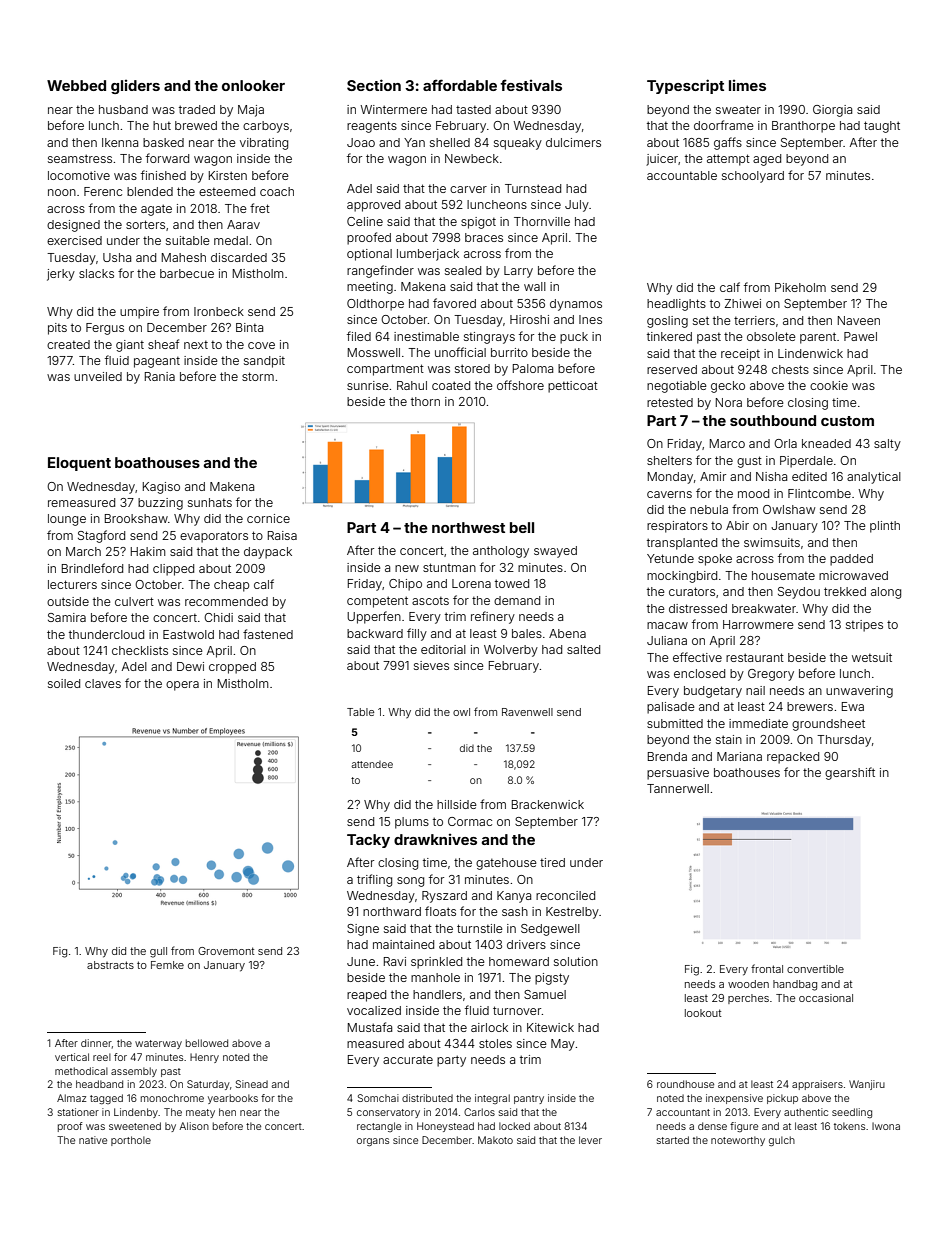 The height and width of the screenshot is (1233, 952). I want to click on Typescript, so click(685, 86).
